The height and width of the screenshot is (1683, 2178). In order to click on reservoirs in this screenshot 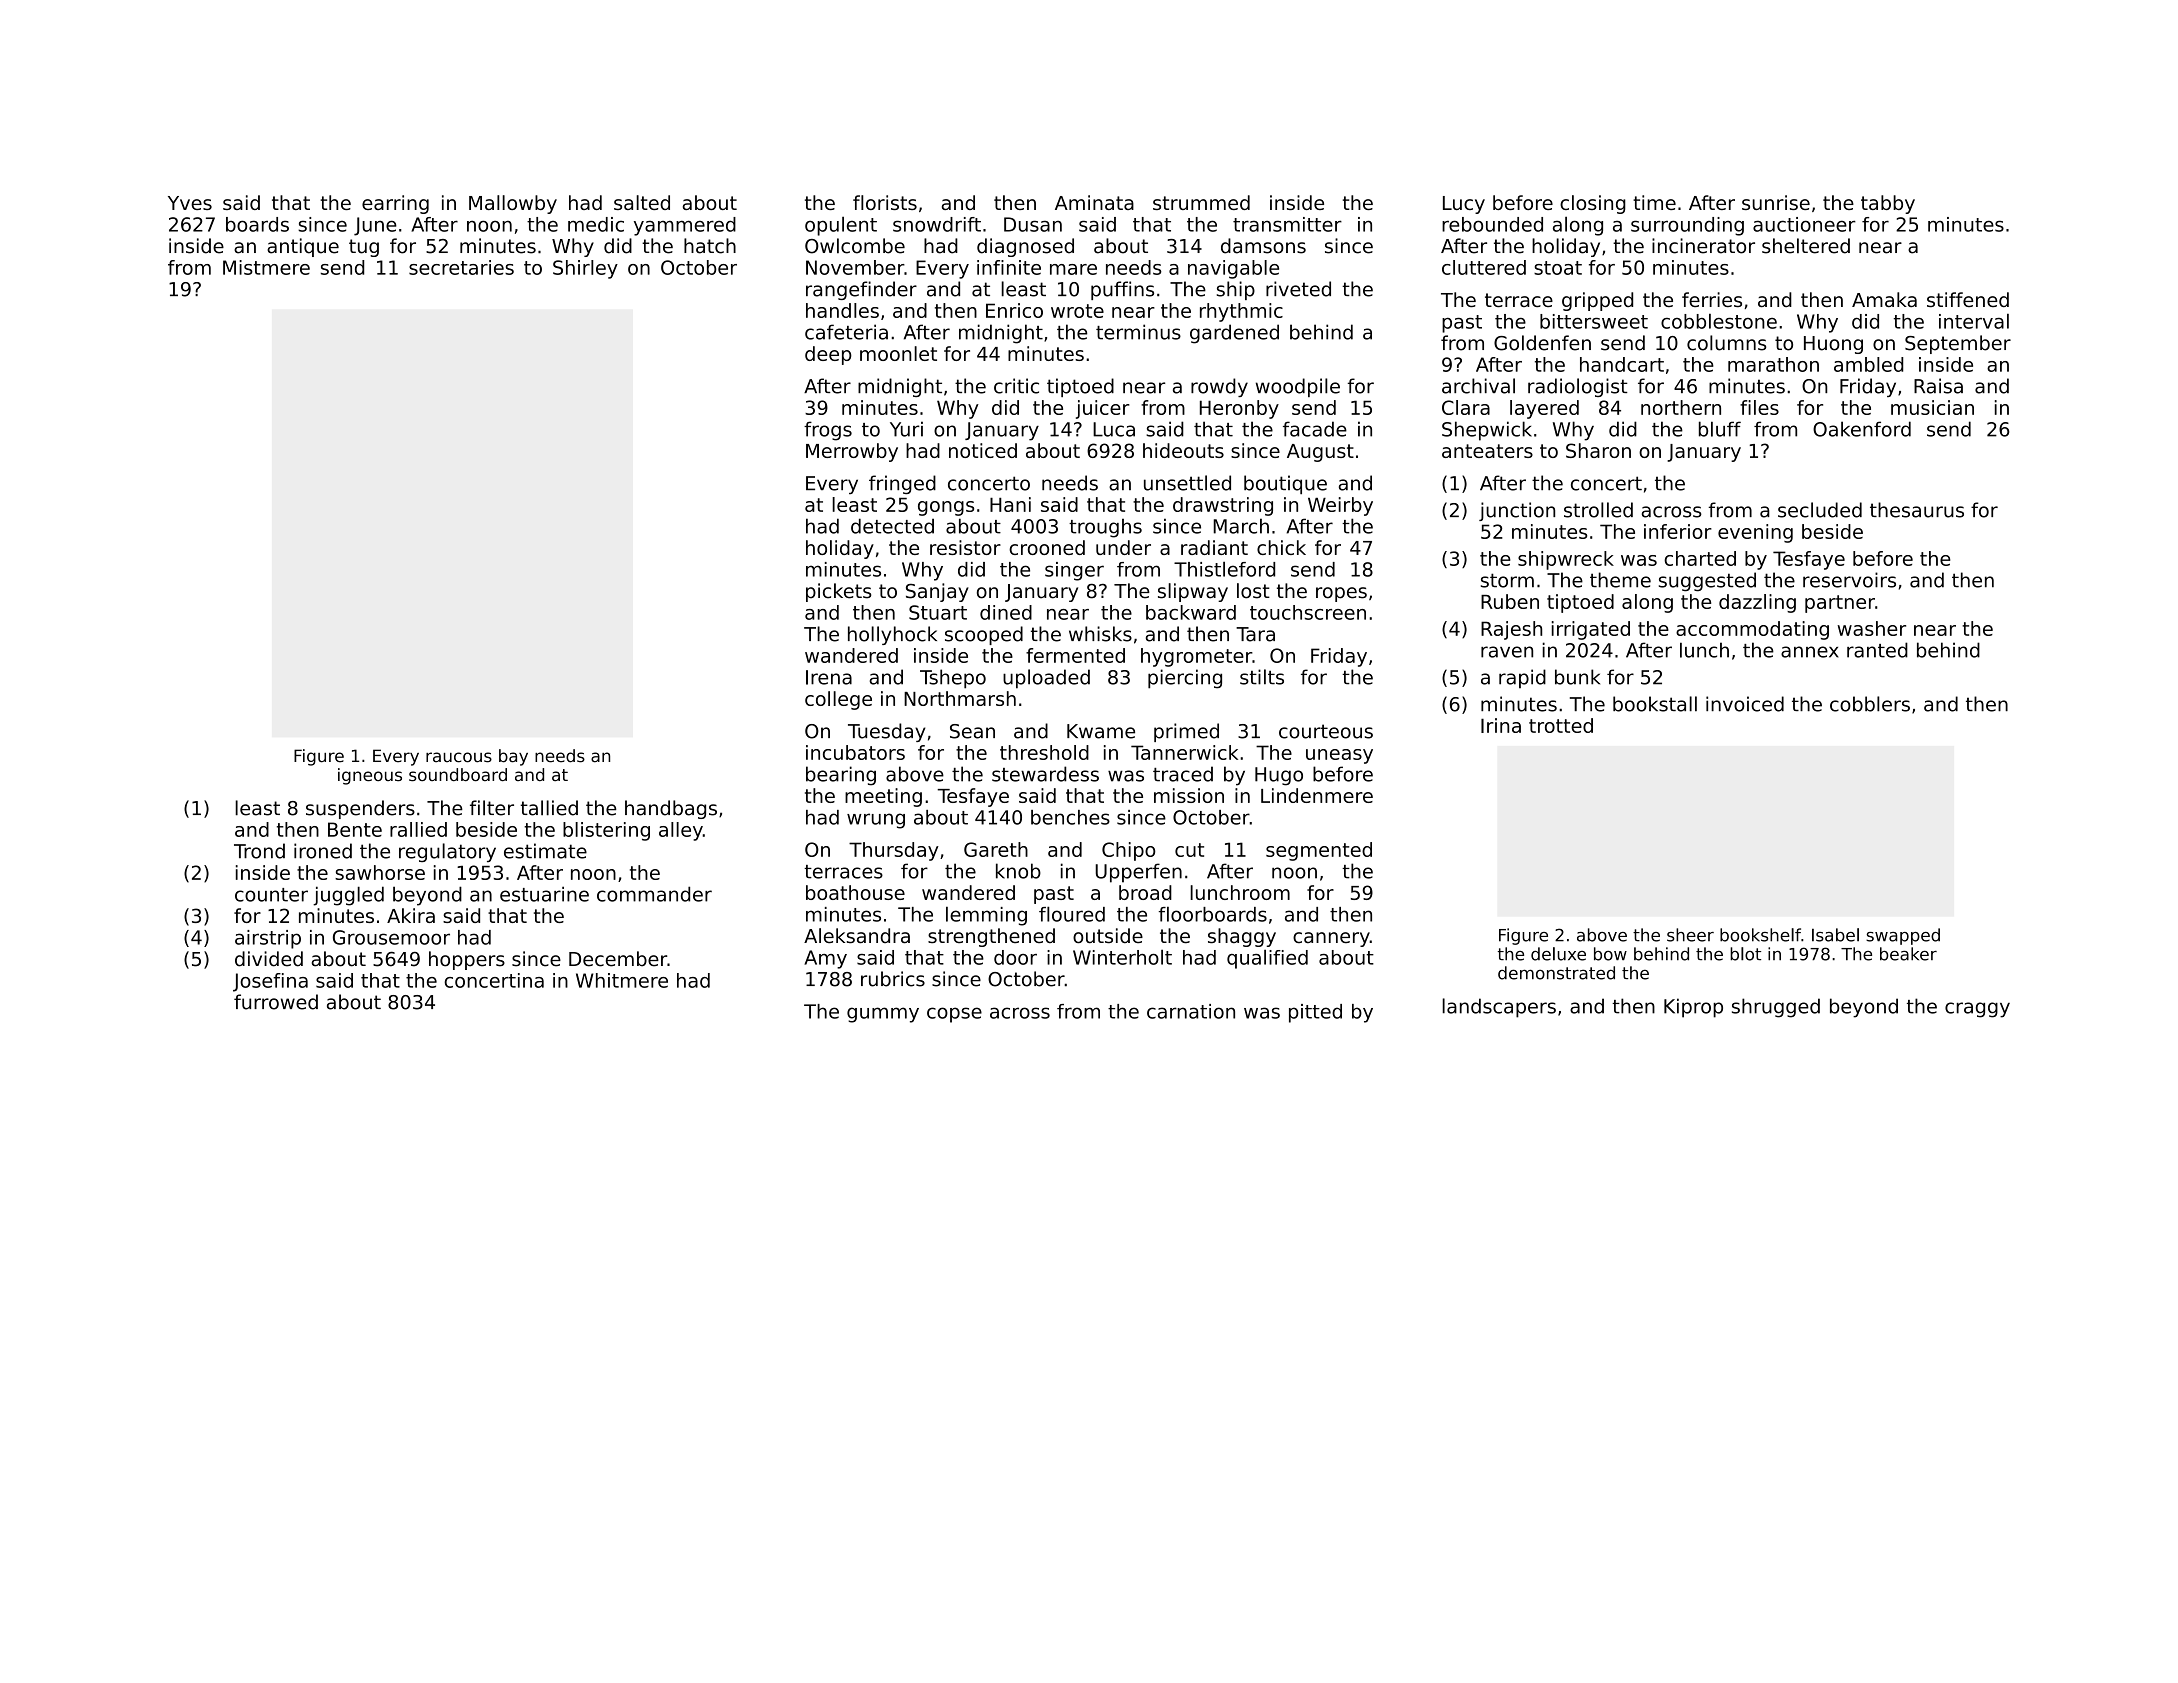, I will do `click(1849, 580)`.
